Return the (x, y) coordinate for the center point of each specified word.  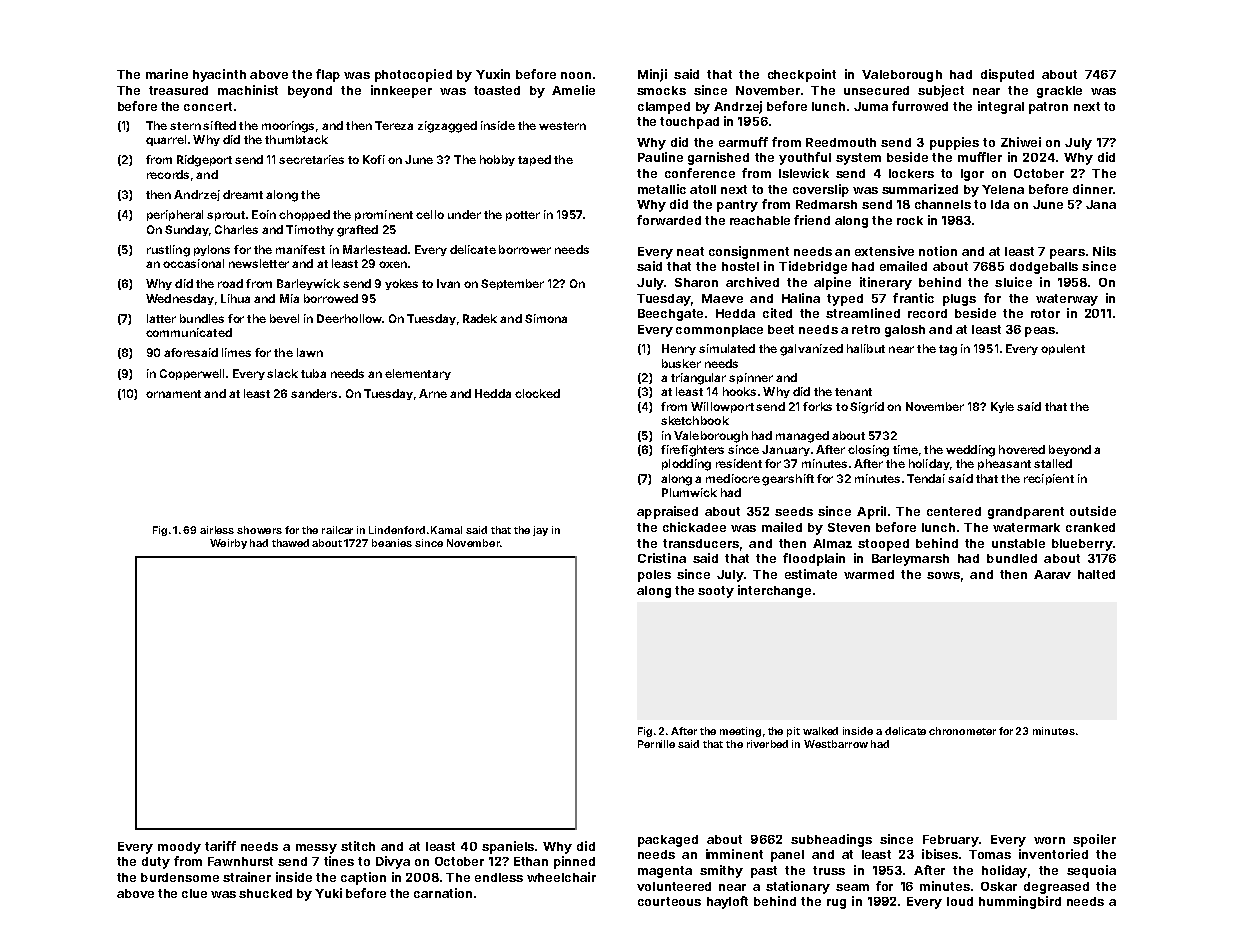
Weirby (228, 544)
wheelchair (561, 877)
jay (540, 531)
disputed (1007, 75)
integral (1001, 107)
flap (328, 75)
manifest (300, 249)
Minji (652, 75)
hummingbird (1020, 902)
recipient (1049, 479)
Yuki (328, 893)
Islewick (804, 173)
